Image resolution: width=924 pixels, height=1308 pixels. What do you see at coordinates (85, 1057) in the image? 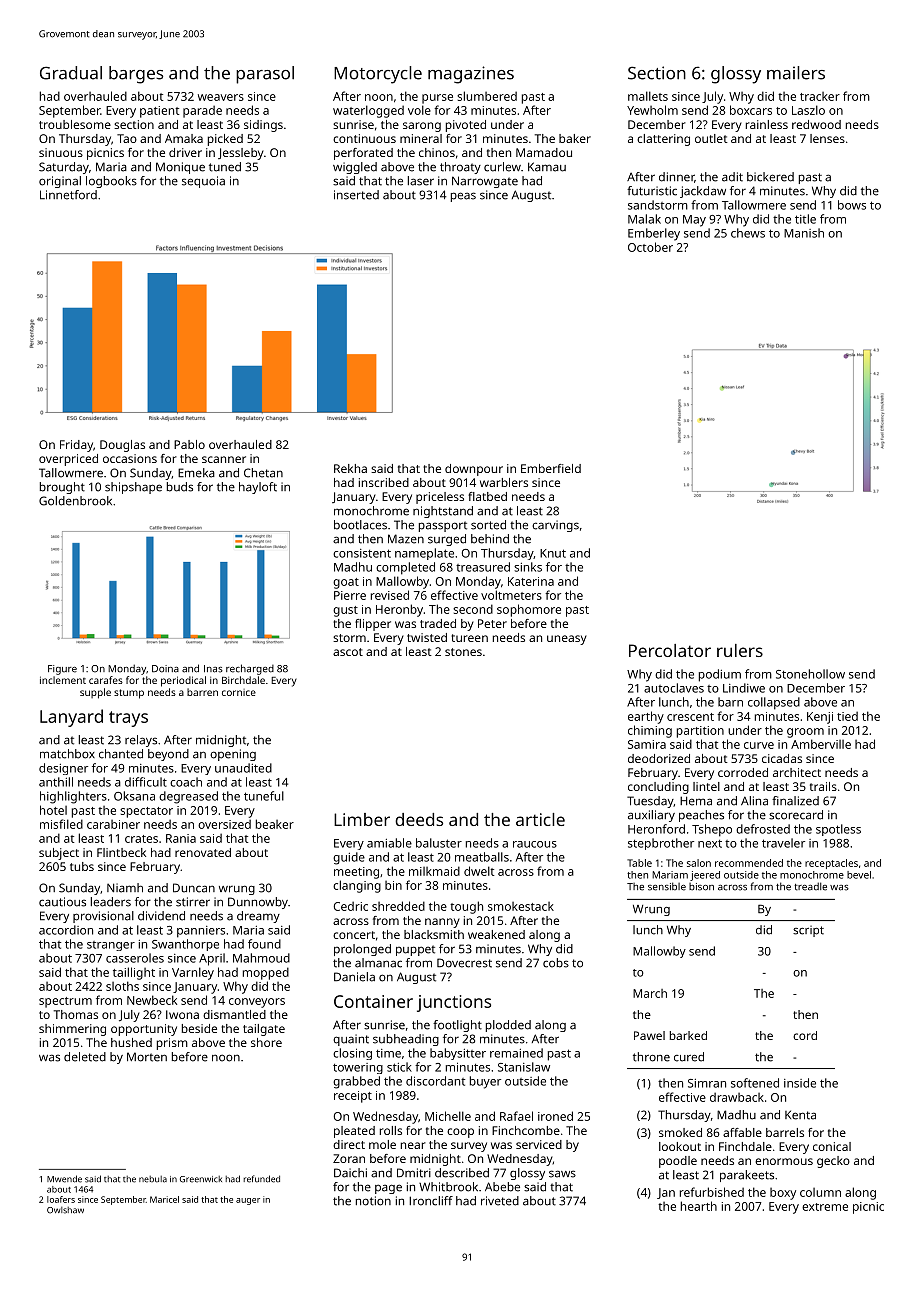
I see `deleted` at bounding box center [85, 1057].
